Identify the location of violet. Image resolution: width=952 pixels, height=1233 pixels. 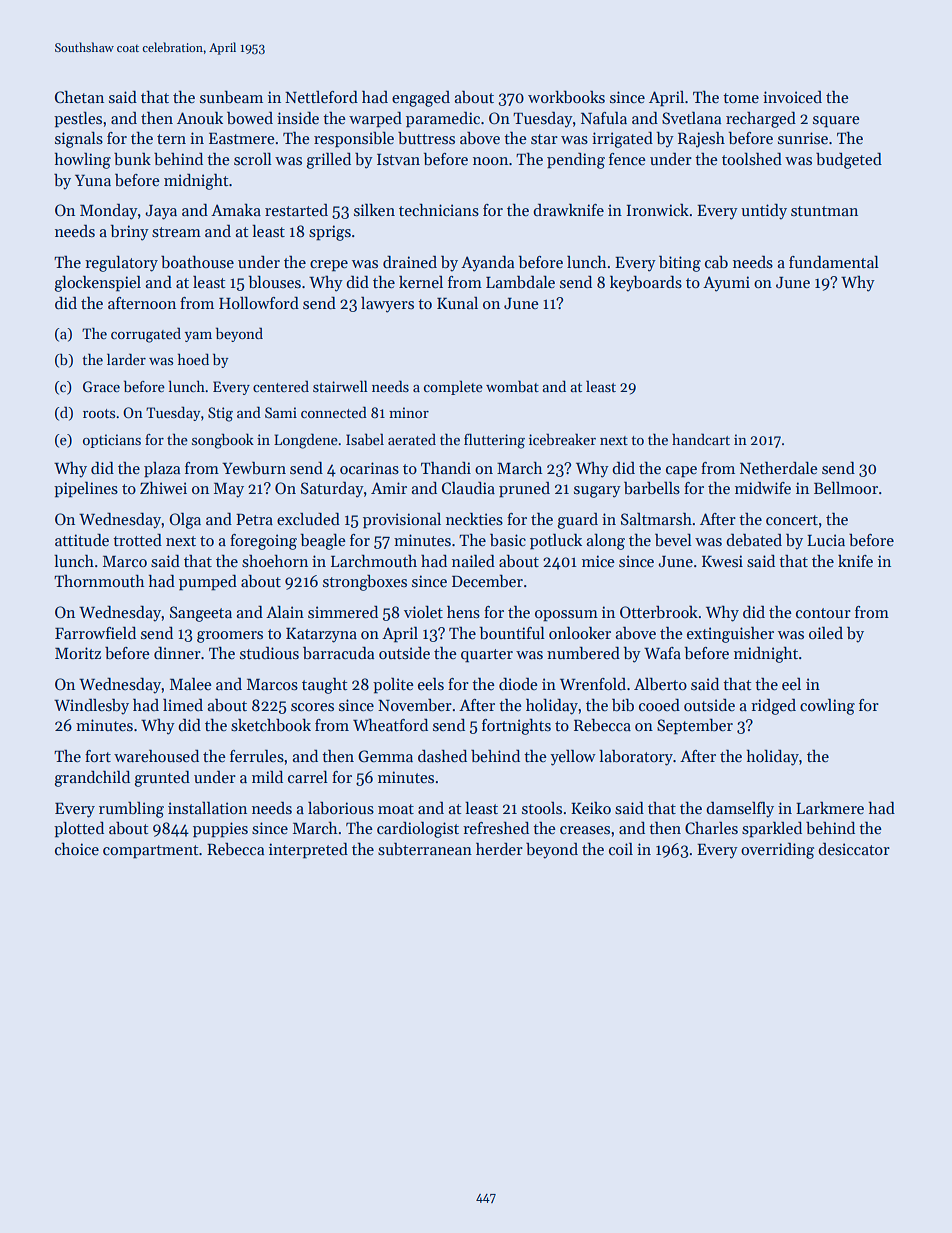
(423, 611).
